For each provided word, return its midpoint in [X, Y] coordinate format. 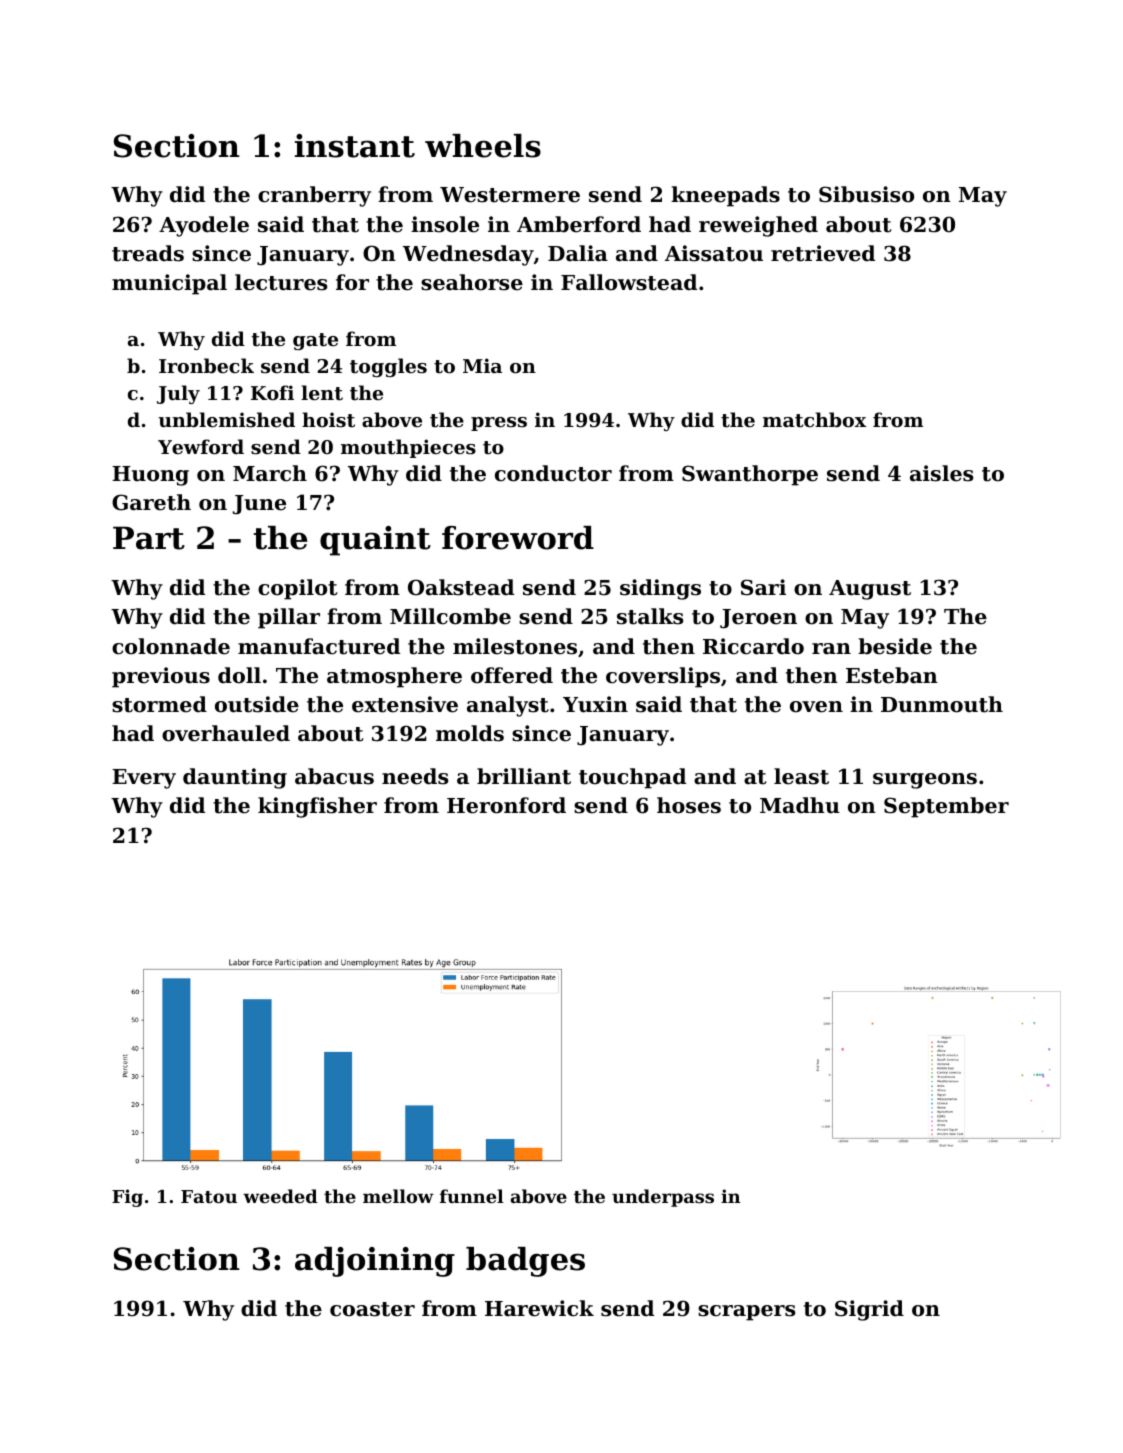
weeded [280, 1196]
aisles [941, 473]
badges [525, 1262]
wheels [483, 146]
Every [144, 779]
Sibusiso [866, 194]
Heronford [506, 805]
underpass [663, 1198]
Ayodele [204, 226]
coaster [372, 1309]
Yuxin [595, 704]
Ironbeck [206, 365]
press [499, 424]
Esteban [892, 675]
